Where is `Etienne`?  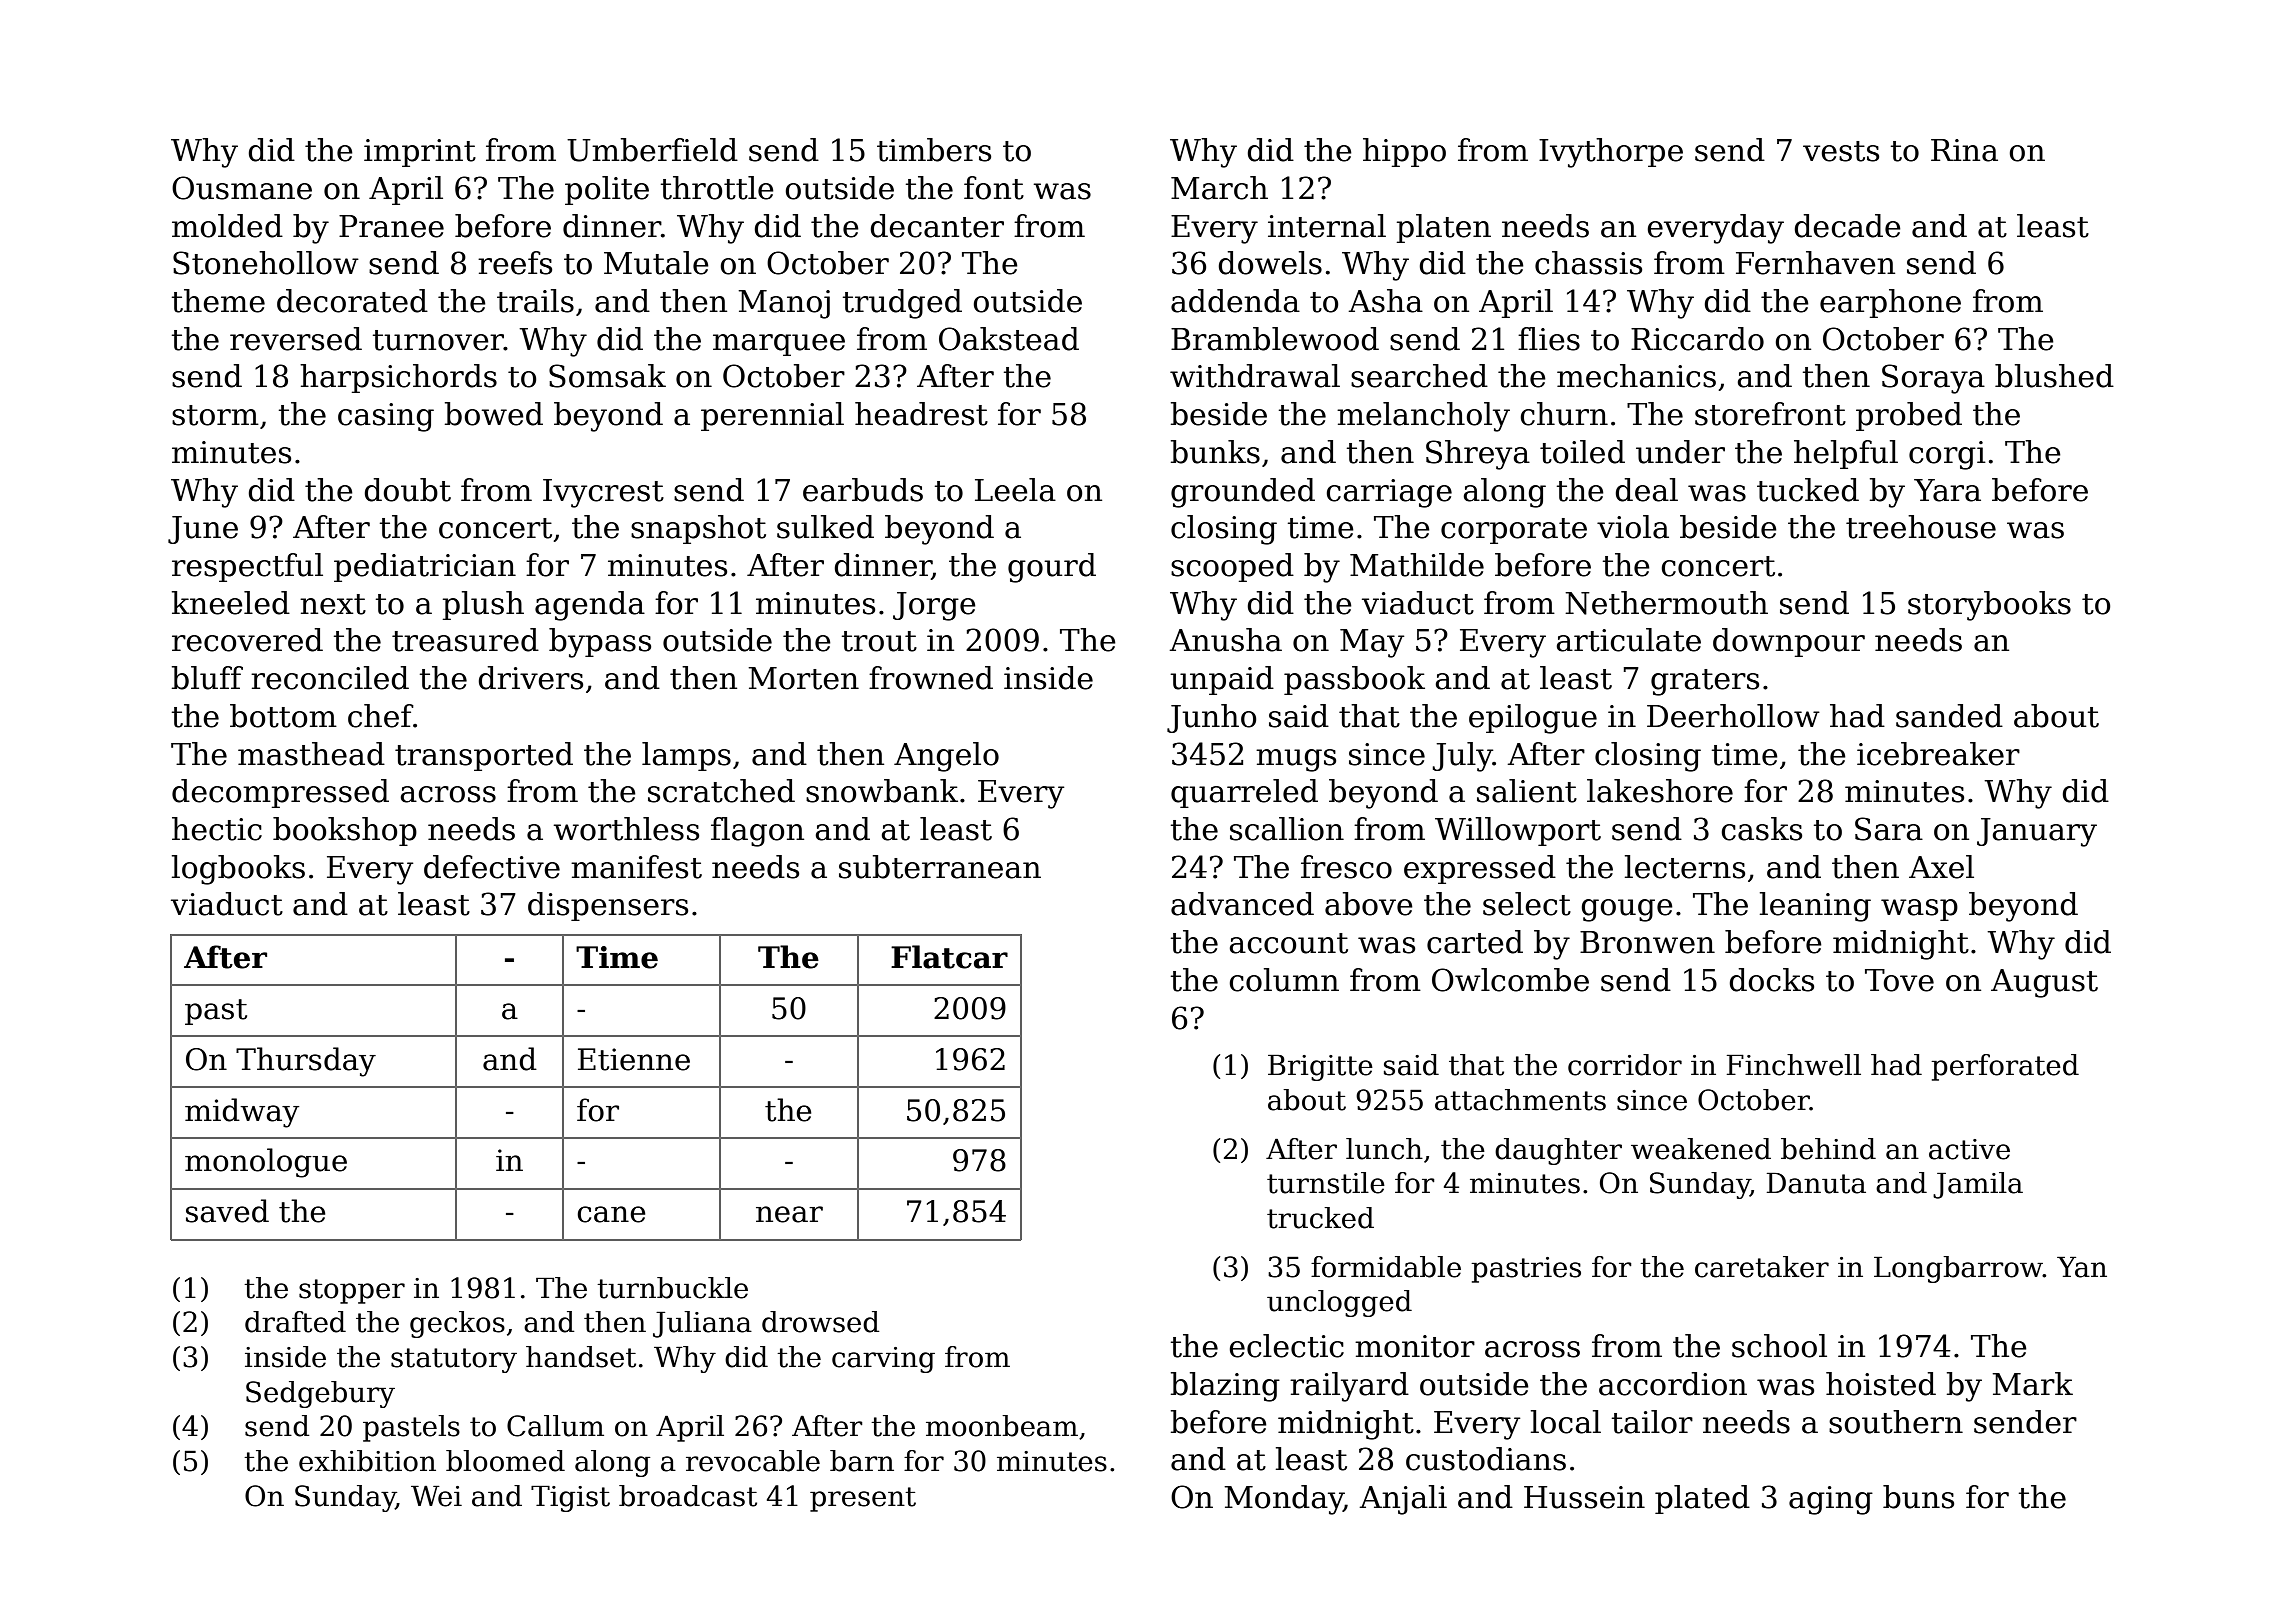
Etienne is located at coordinates (634, 1059).
